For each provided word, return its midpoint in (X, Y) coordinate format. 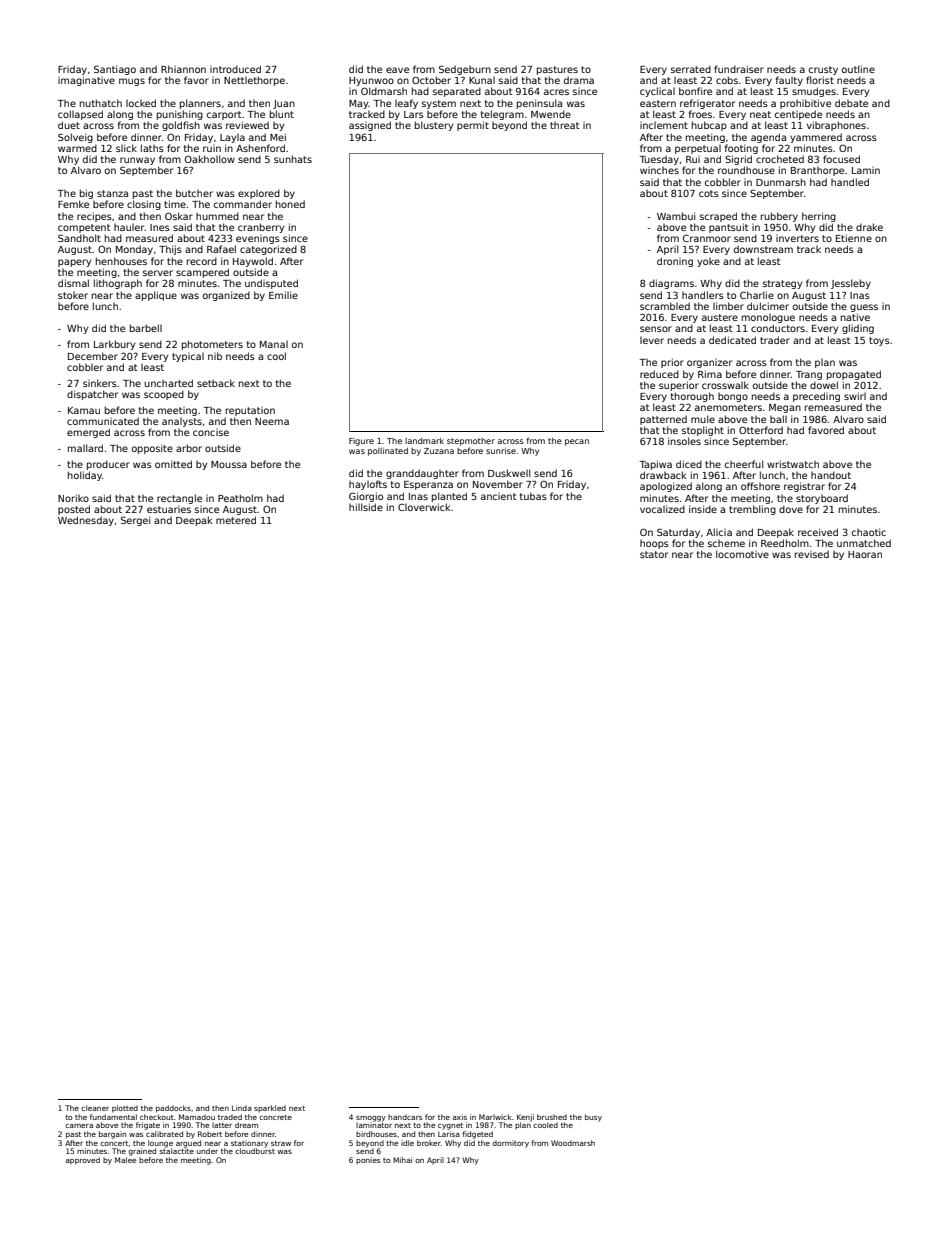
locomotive (742, 554)
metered (236, 520)
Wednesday (86, 521)
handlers (703, 295)
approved (83, 1161)
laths (152, 148)
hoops (654, 544)
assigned (370, 126)
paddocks (173, 1109)
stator (654, 554)
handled (850, 182)
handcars (405, 1117)
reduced (659, 374)
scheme (726, 543)
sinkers (100, 383)
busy (593, 1118)
